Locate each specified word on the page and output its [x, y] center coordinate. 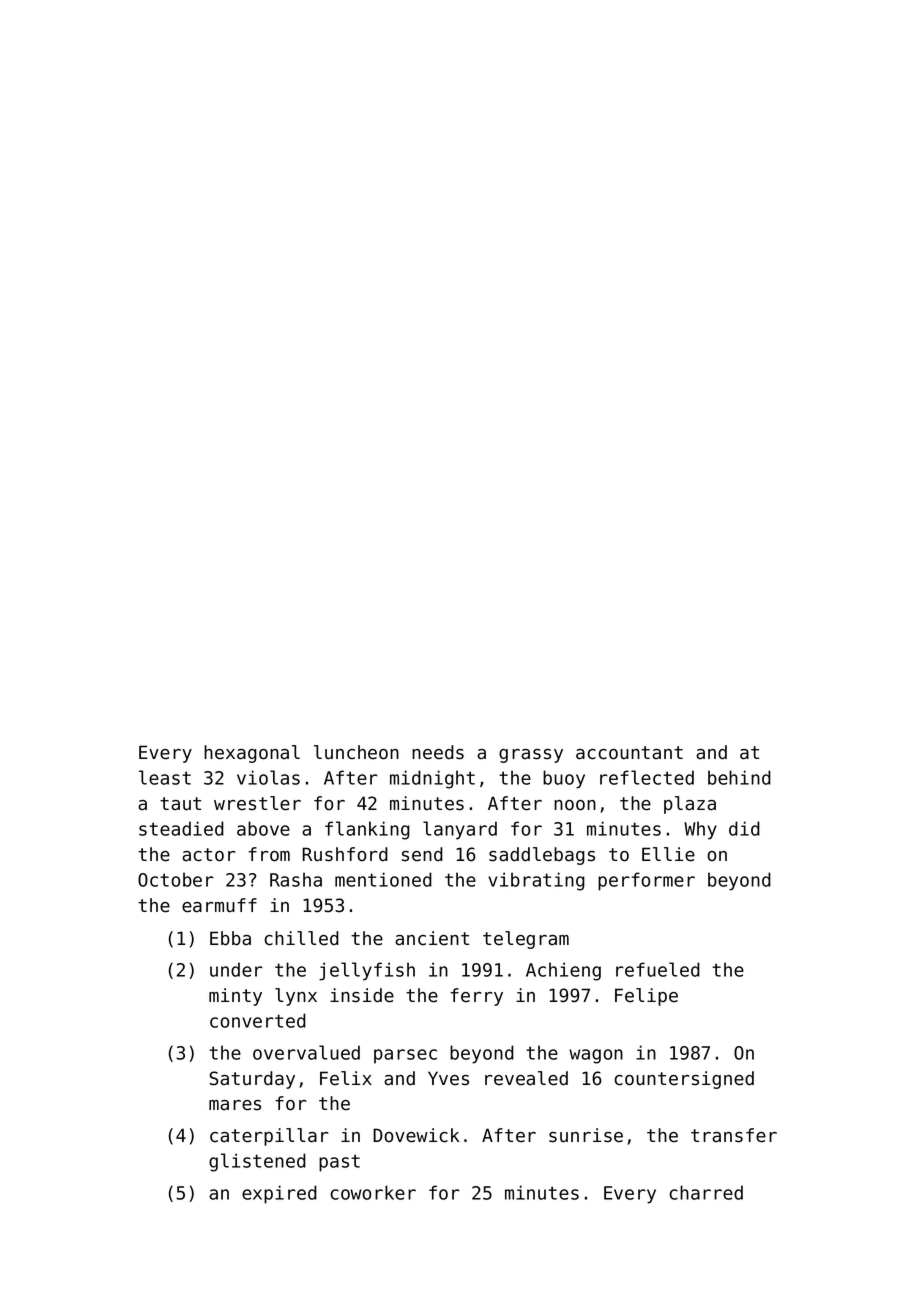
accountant [629, 753]
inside [362, 995]
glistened [257, 1162]
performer [646, 881]
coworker [373, 1192]
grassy [531, 756]
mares [235, 1105]
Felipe [646, 997]
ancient [432, 938]
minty [235, 997]
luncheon [356, 752]
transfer [734, 1135]
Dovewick [416, 1135]
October [176, 879]
